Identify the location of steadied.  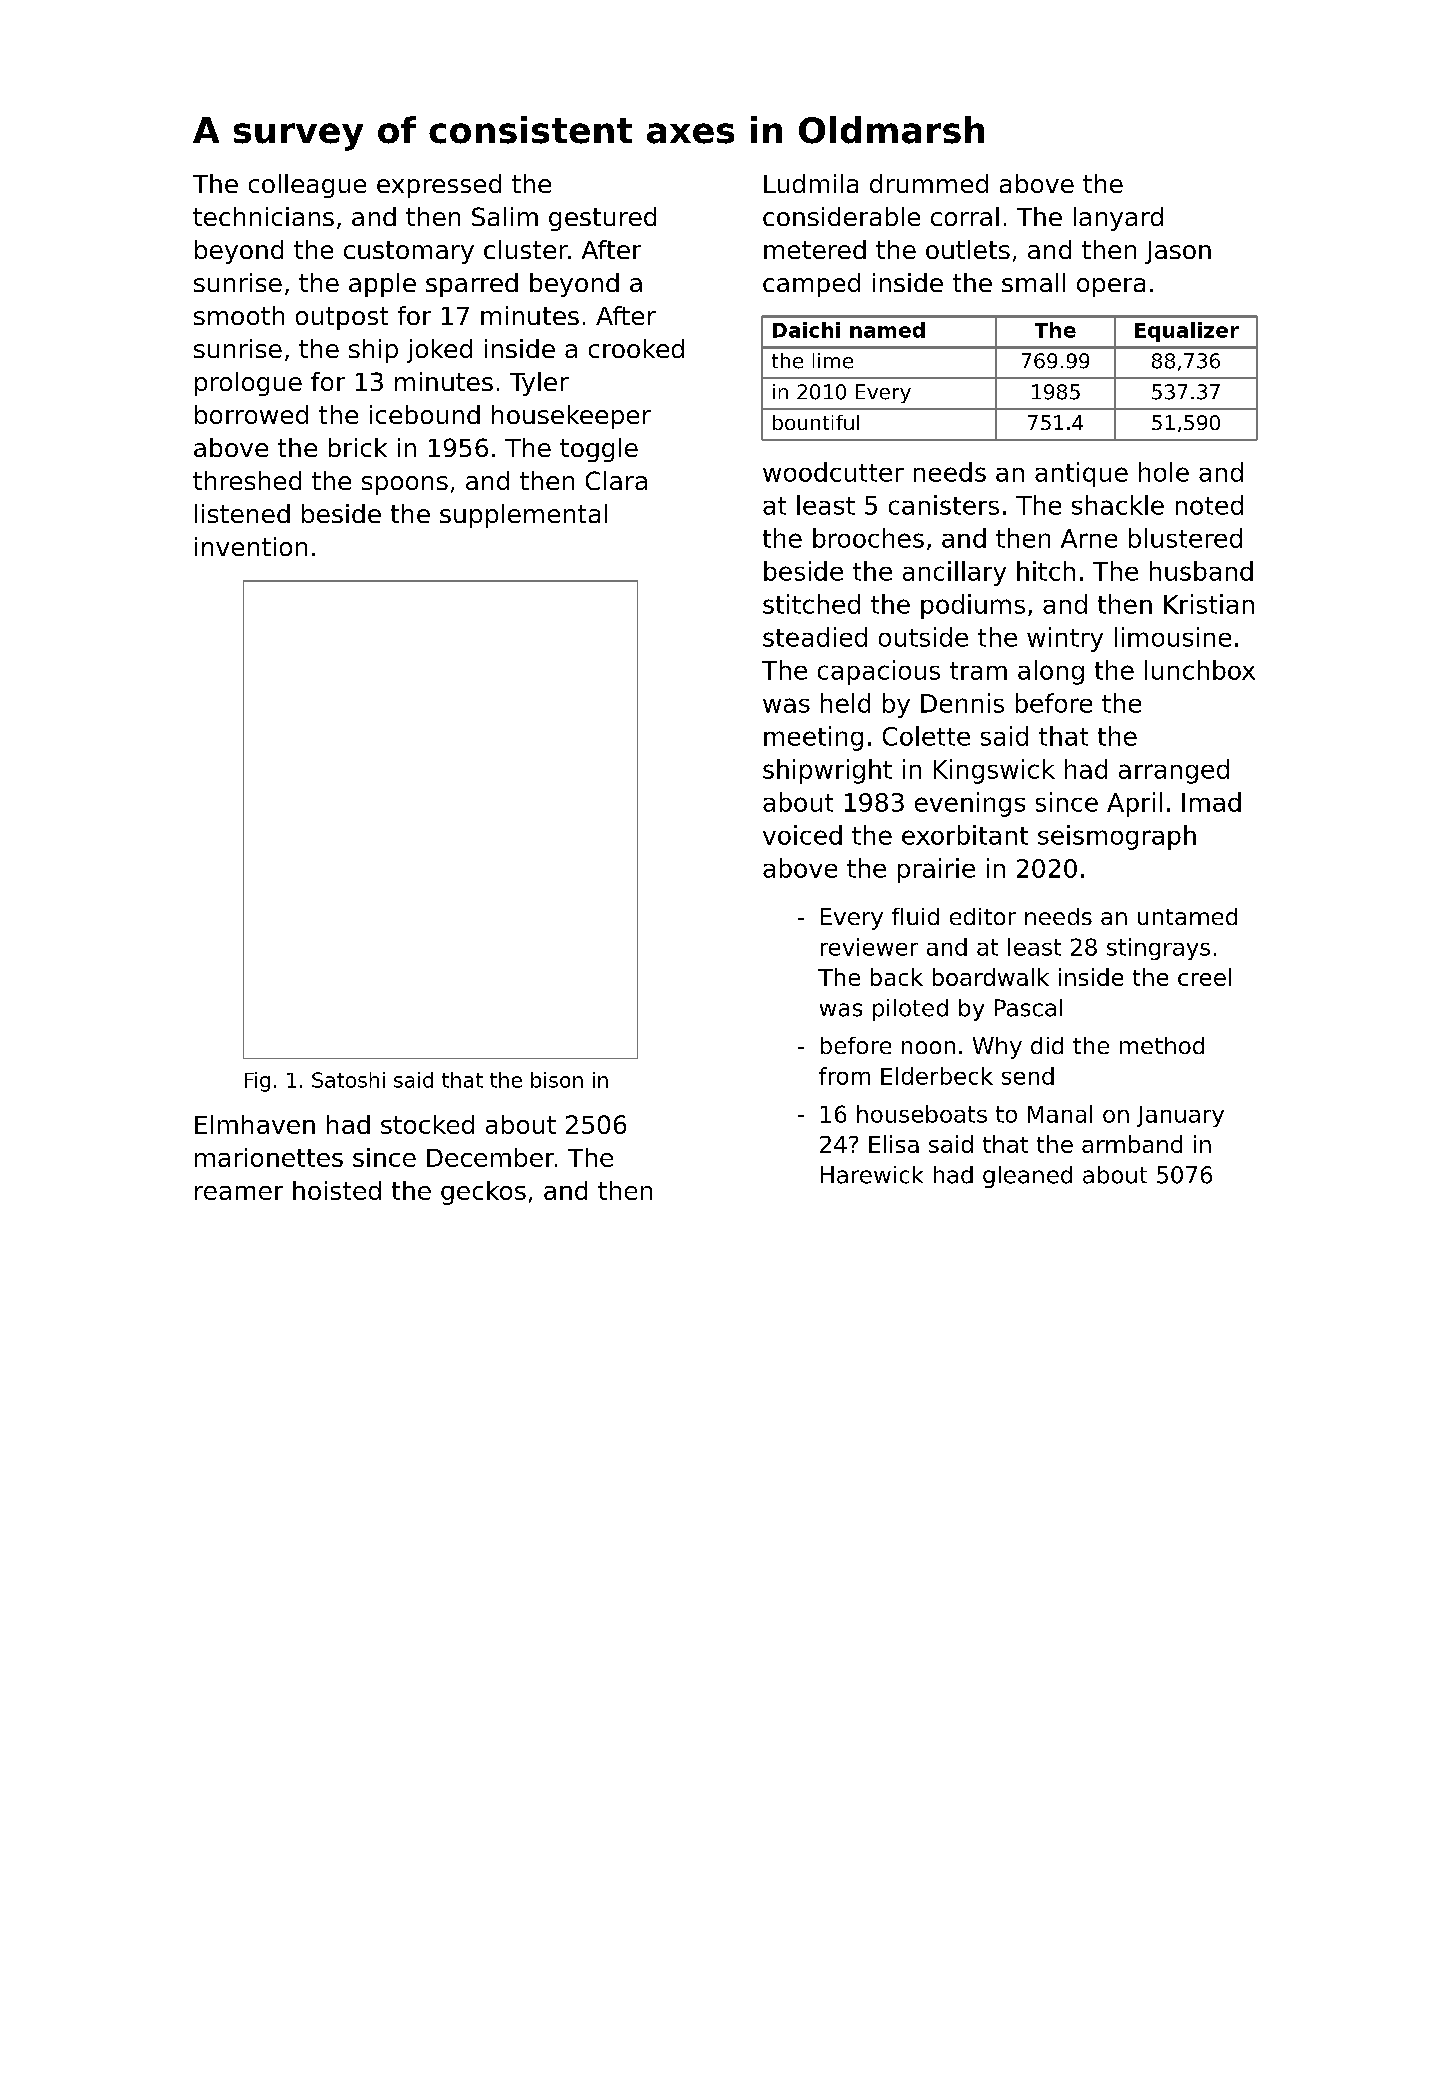
(815, 637).
